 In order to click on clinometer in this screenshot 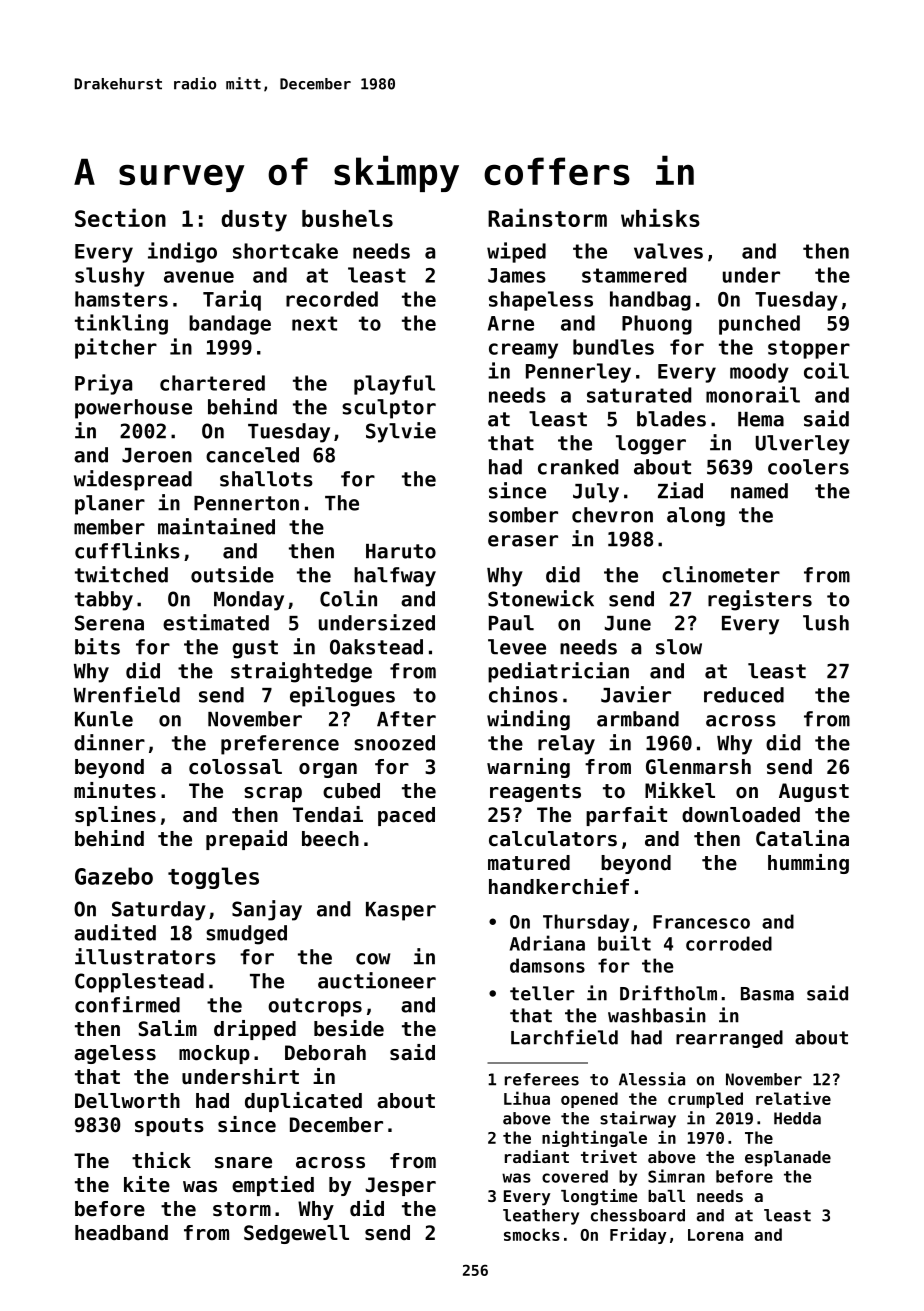, I will do `click(721, 574)`.
